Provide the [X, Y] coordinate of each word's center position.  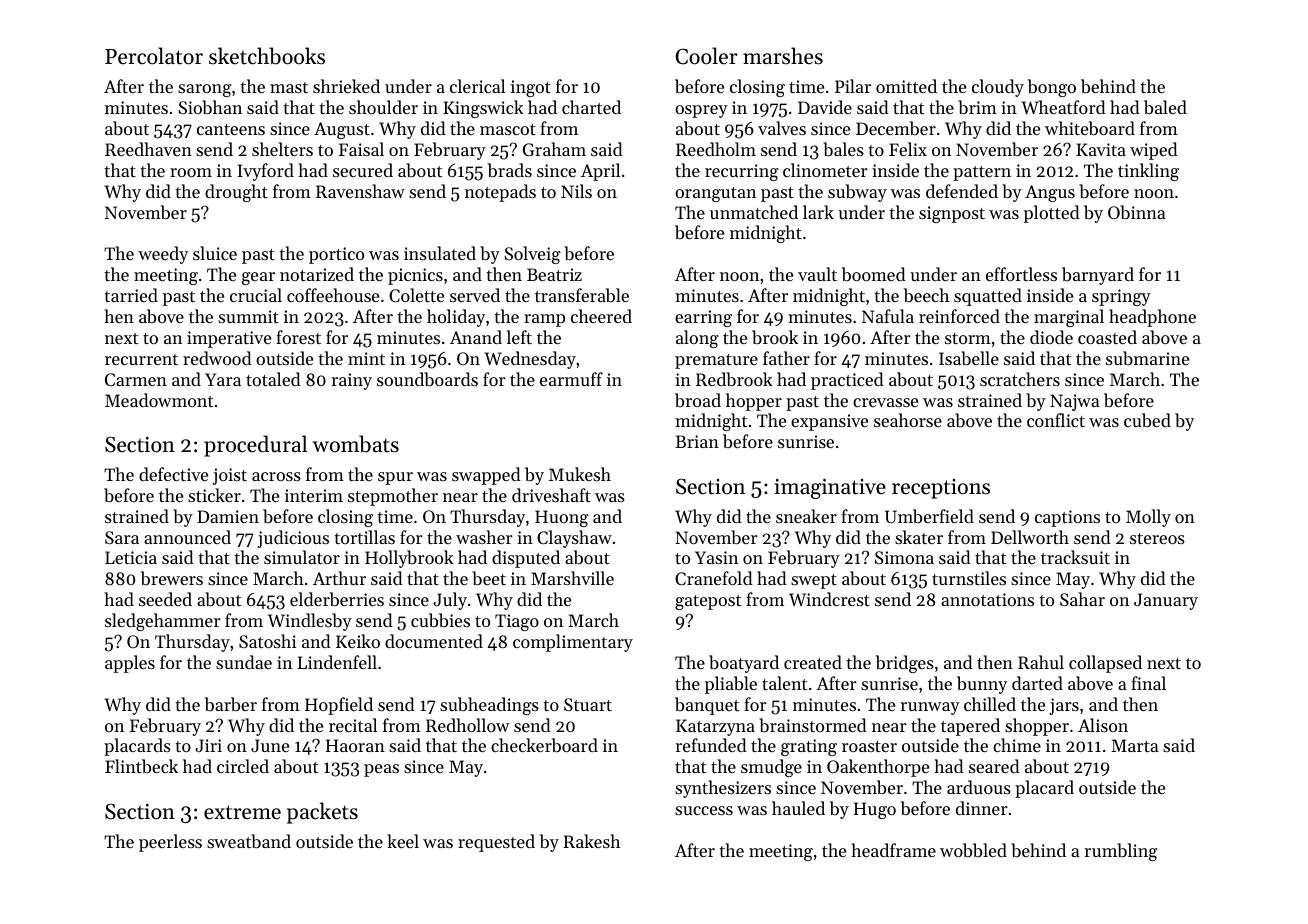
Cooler [706, 56]
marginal [1069, 318]
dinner [982, 808]
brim [977, 107]
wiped [1154, 151]
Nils [576, 191]
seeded [165, 599]
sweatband [249, 841]
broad [698, 400]
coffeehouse [333, 295]
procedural [255, 446]
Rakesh [591, 841]
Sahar [1082, 599]
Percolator [154, 56]
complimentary [573, 643]
